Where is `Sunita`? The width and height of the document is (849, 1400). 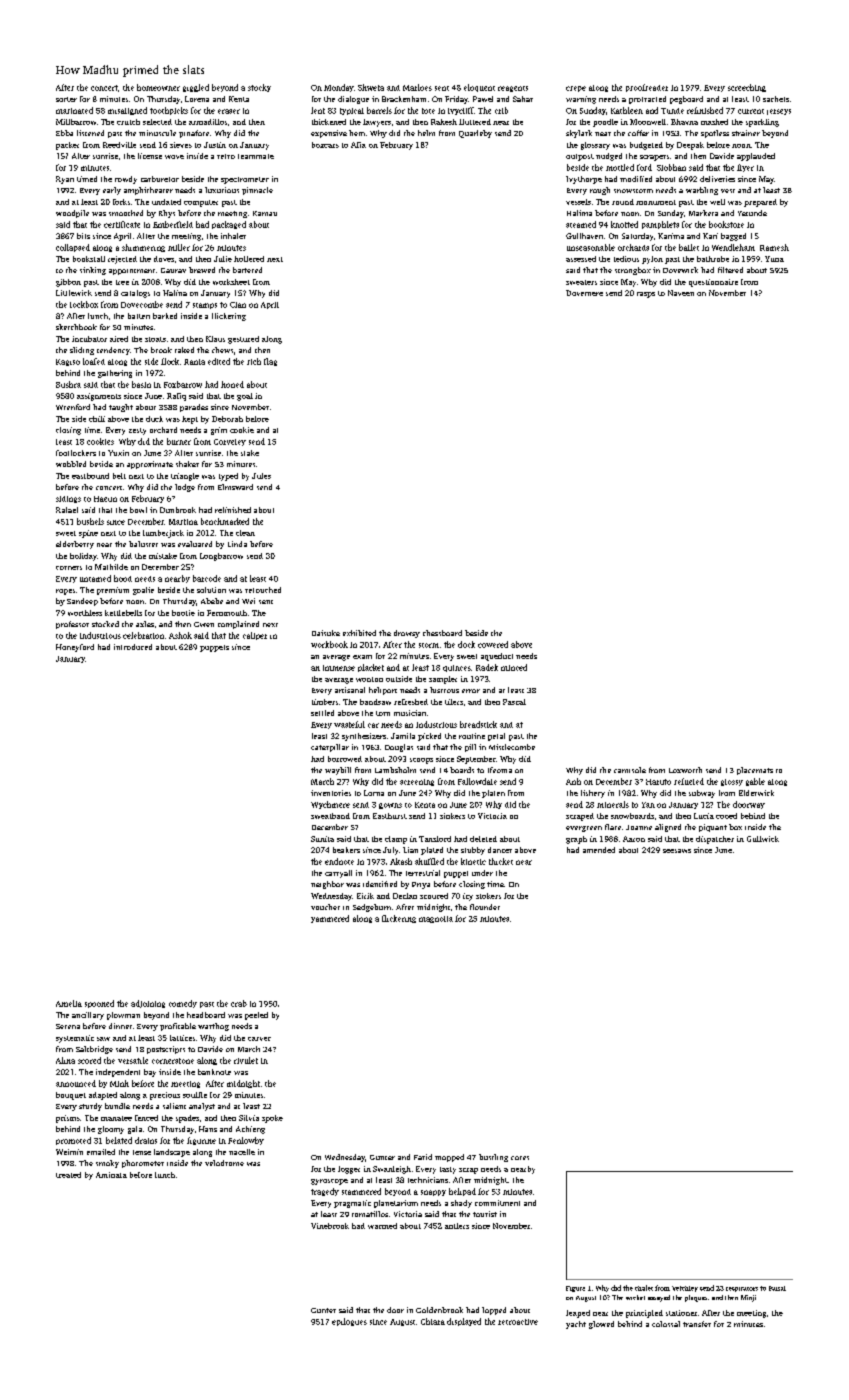
Sunita is located at coordinates (322, 839).
